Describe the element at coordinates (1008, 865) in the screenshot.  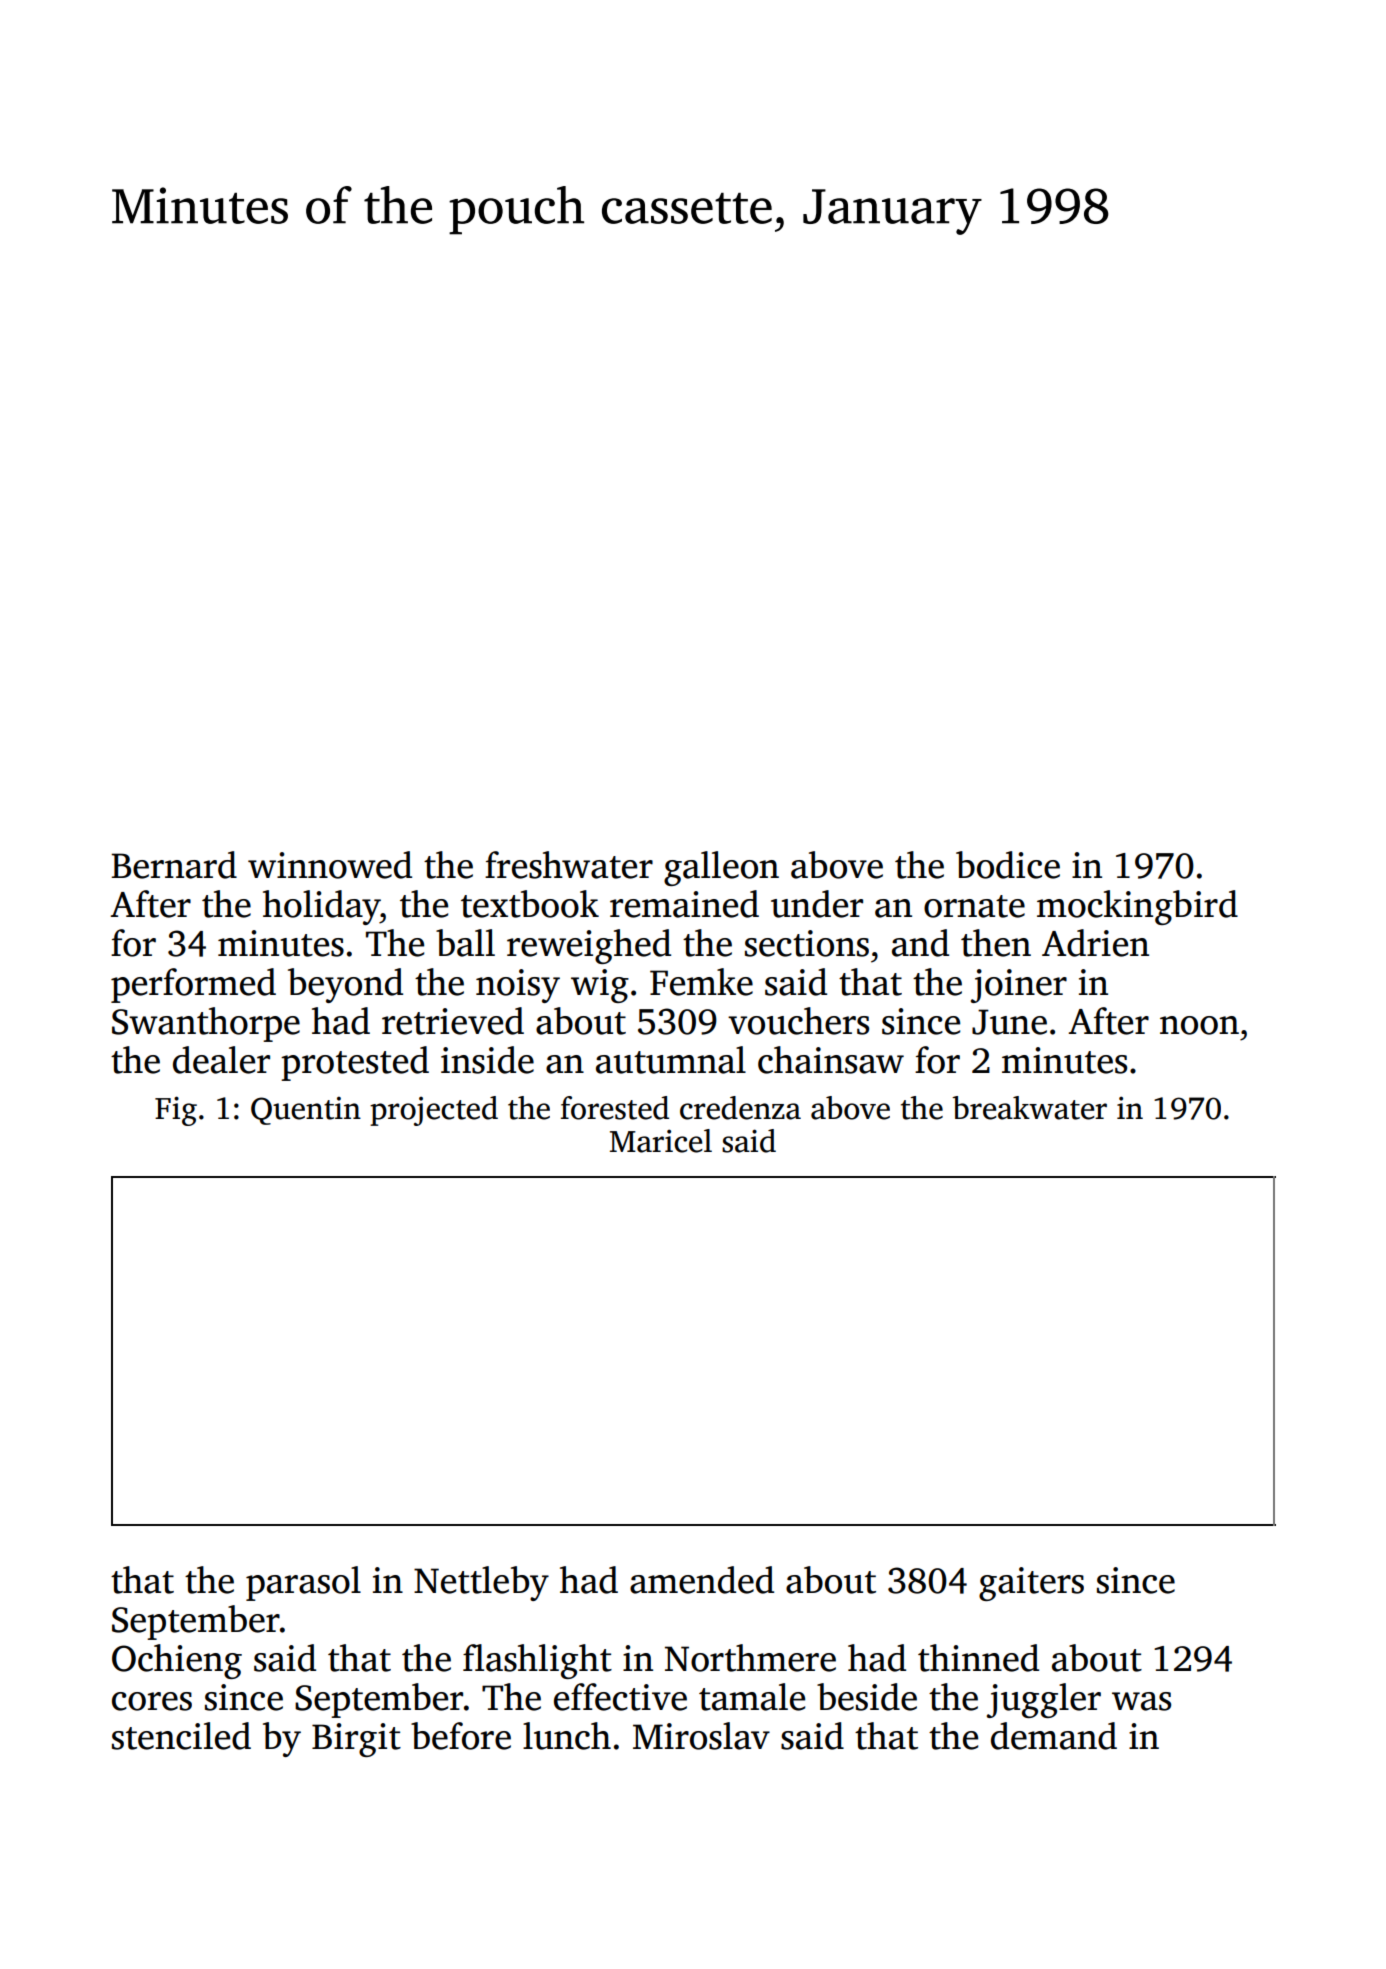
I see `bodice` at that location.
